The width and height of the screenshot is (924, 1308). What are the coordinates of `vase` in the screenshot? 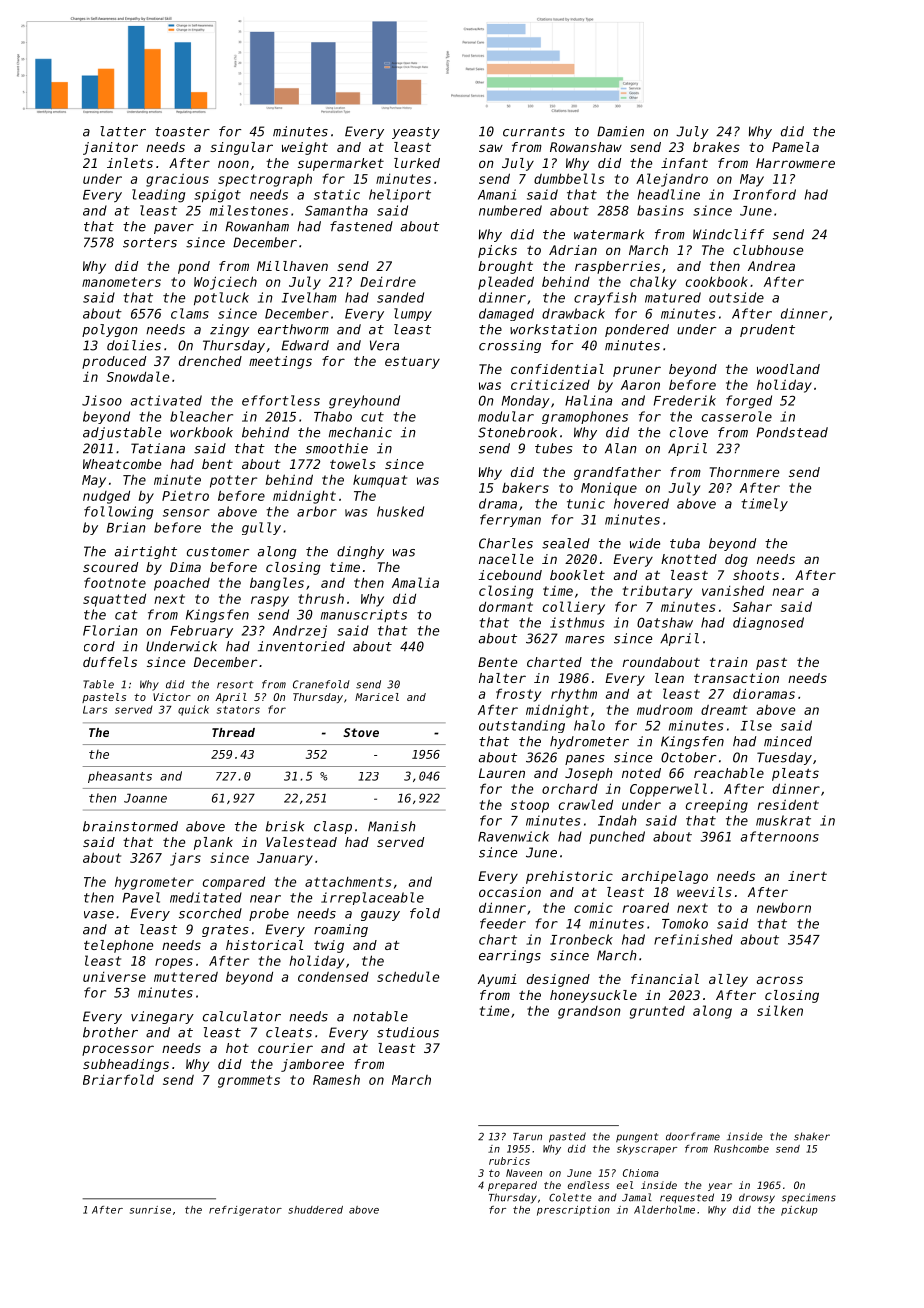 It's located at (99, 915).
